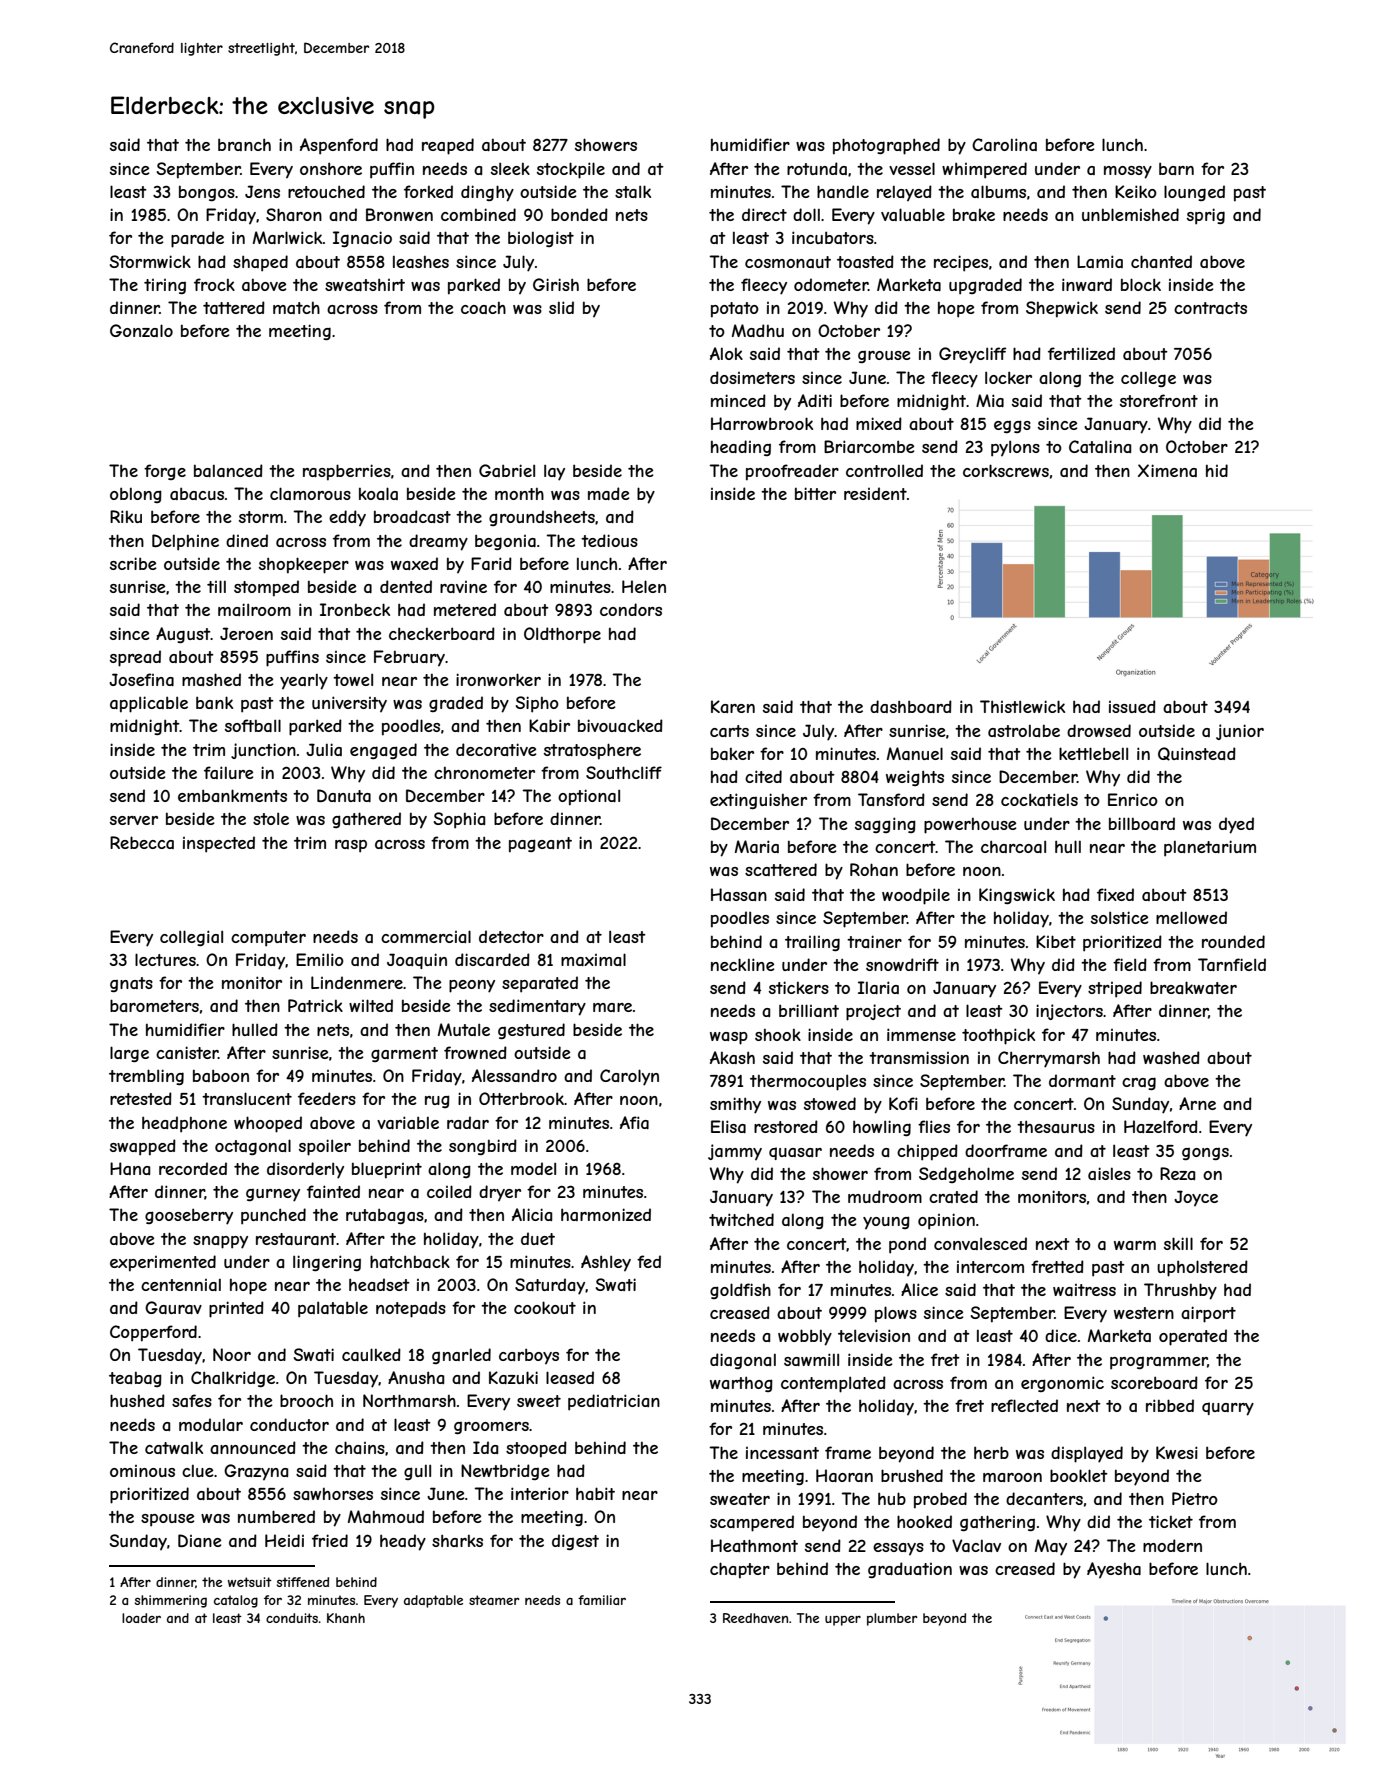 This screenshot has width=1378, height=1784. Describe the element at coordinates (884, 470) in the screenshot. I see `controlled` at that location.
